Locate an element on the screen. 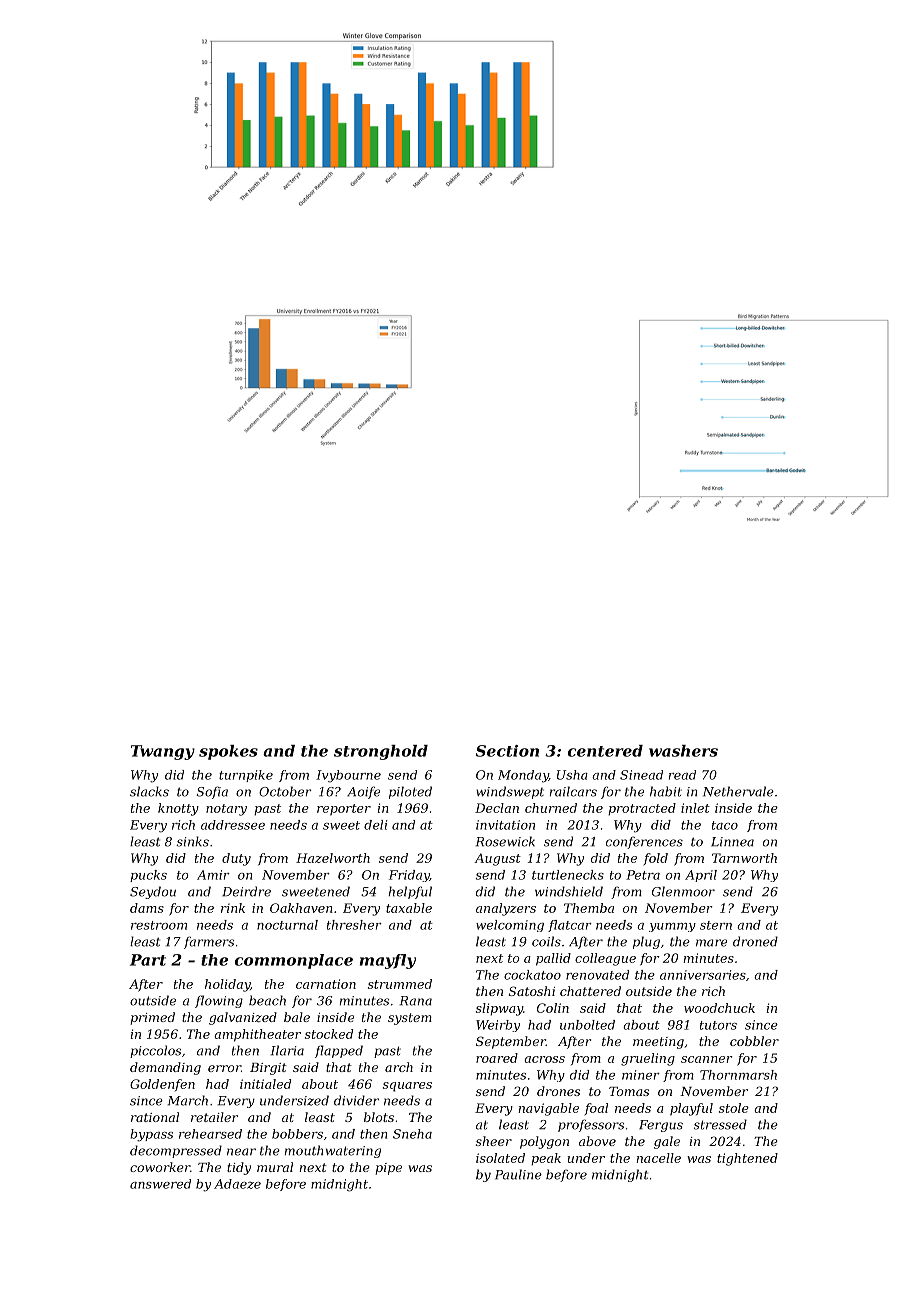  spokes is located at coordinates (228, 752).
